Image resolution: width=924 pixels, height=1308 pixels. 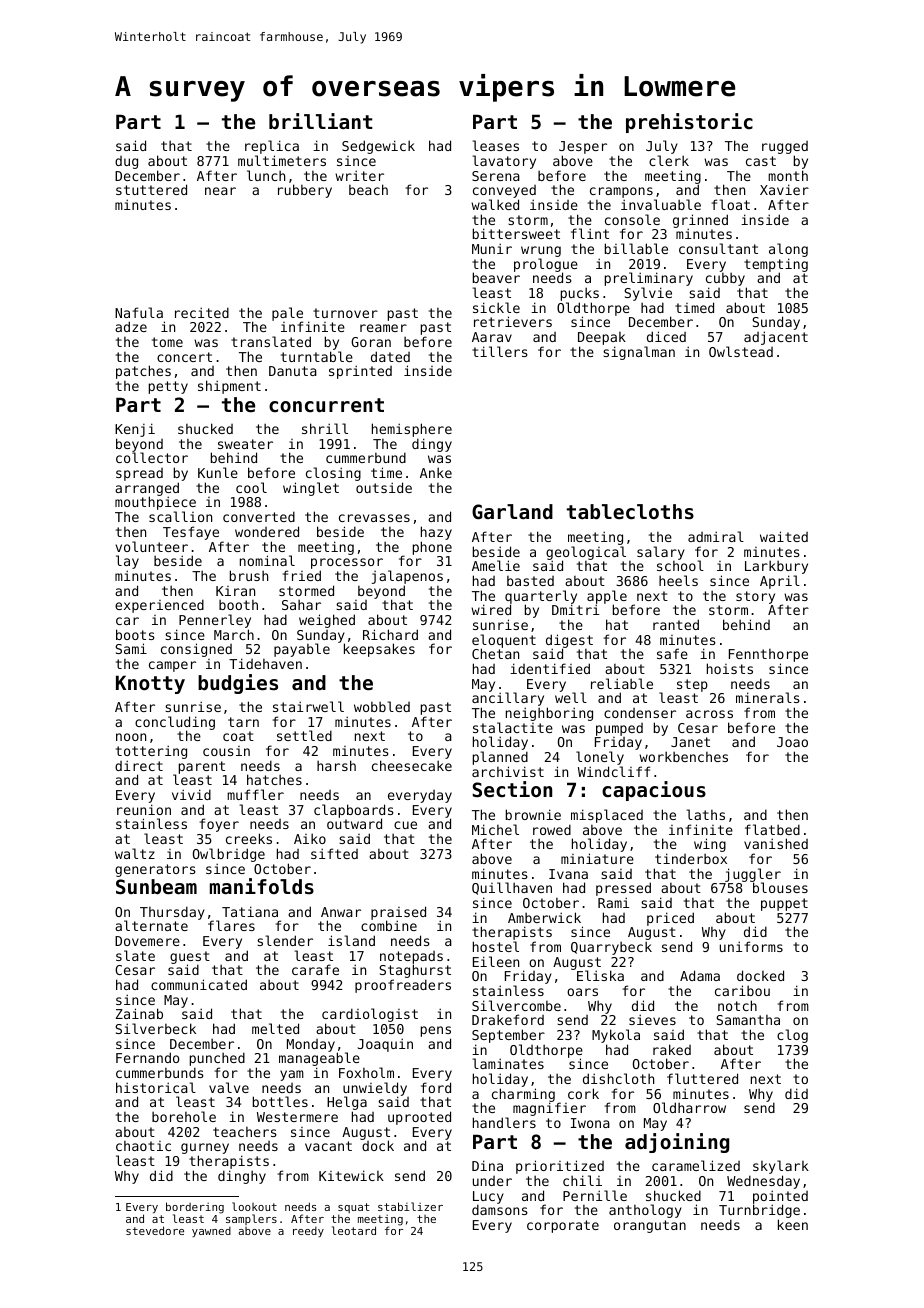 What do you see at coordinates (126, 162) in the document?
I see `dug` at bounding box center [126, 162].
